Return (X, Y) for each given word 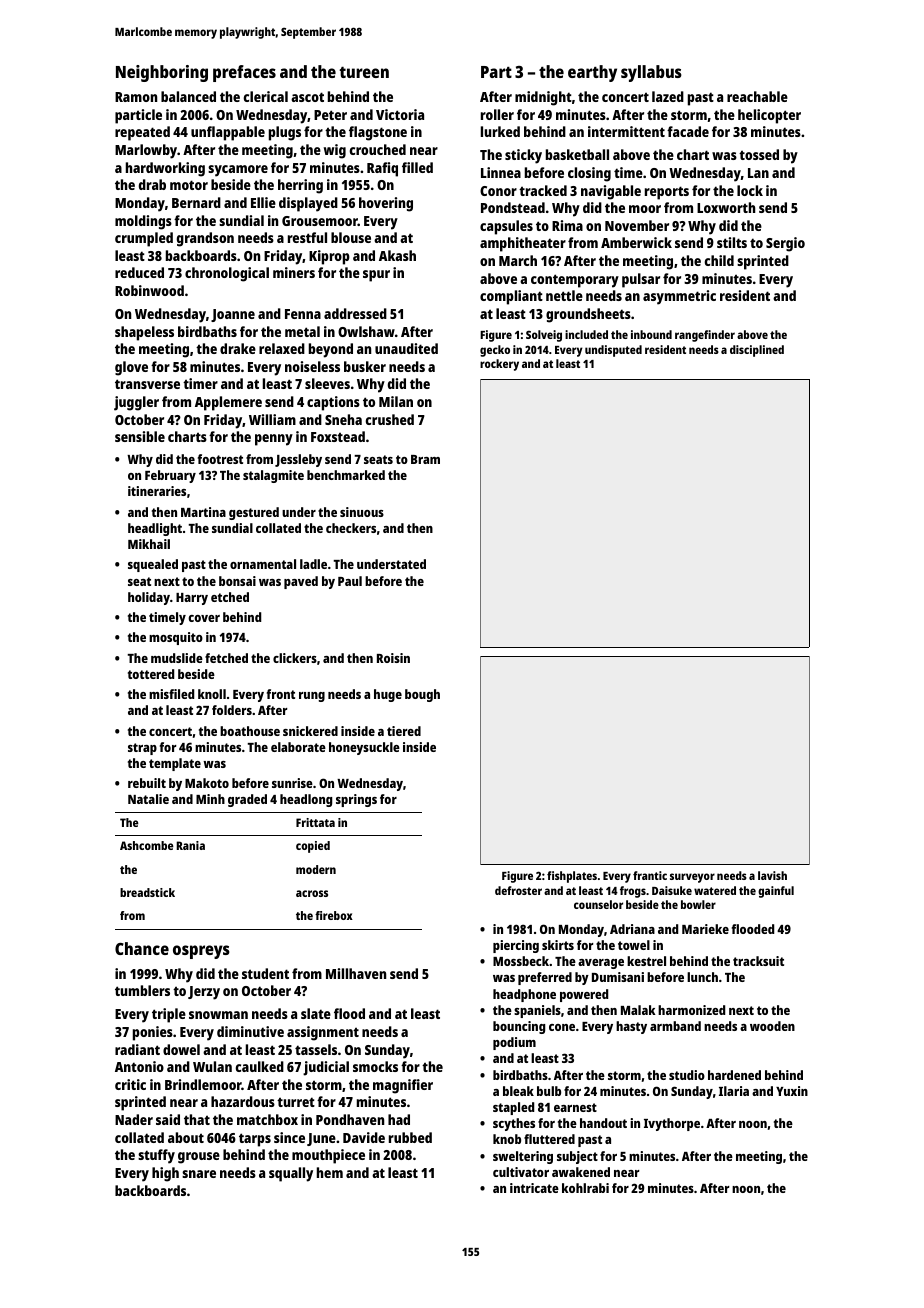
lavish (772, 875)
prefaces (244, 73)
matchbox (267, 1119)
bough (422, 695)
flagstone (378, 133)
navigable (611, 192)
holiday (149, 598)
